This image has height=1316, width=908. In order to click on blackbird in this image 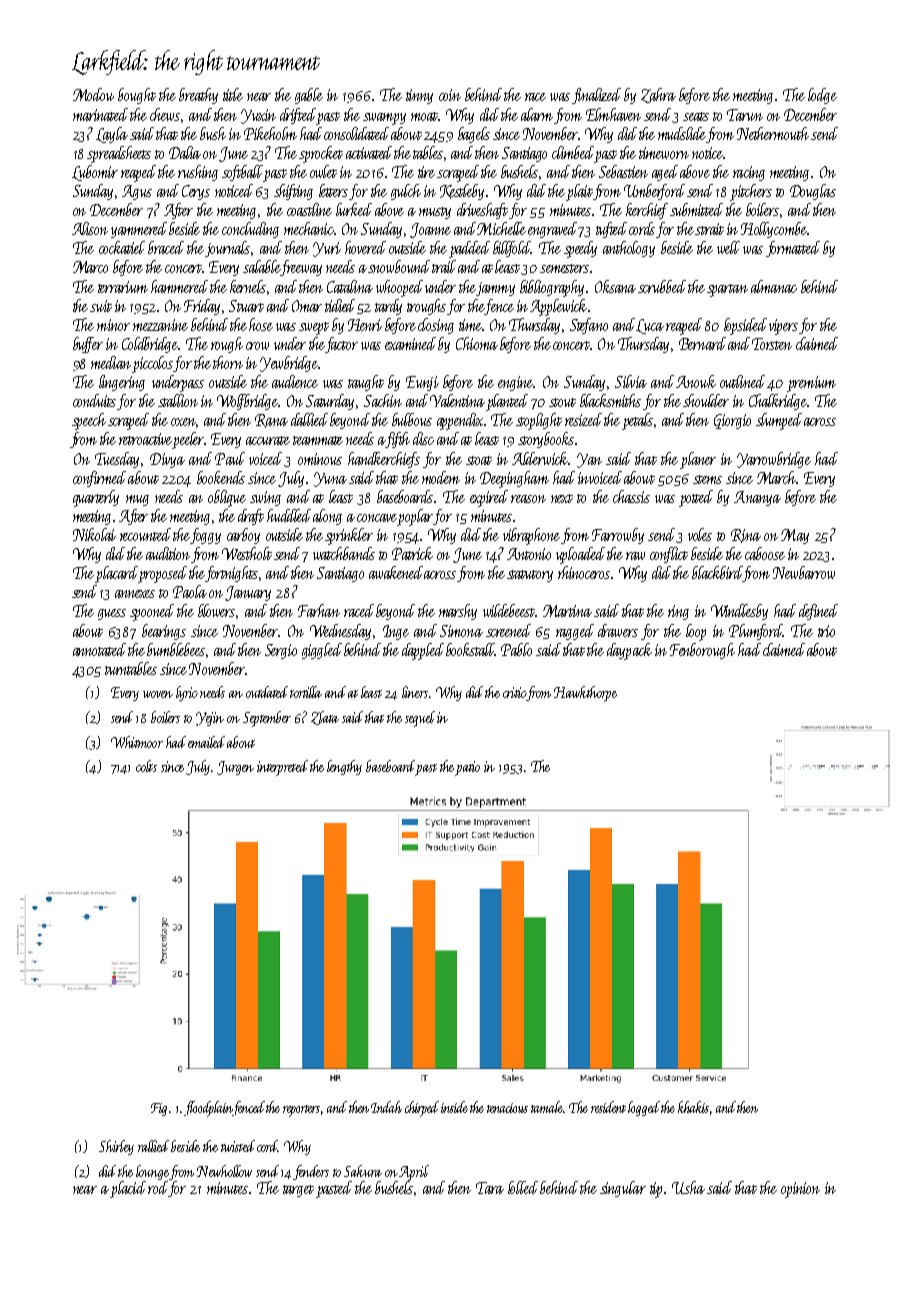, I will do `click(717, 574)`.
